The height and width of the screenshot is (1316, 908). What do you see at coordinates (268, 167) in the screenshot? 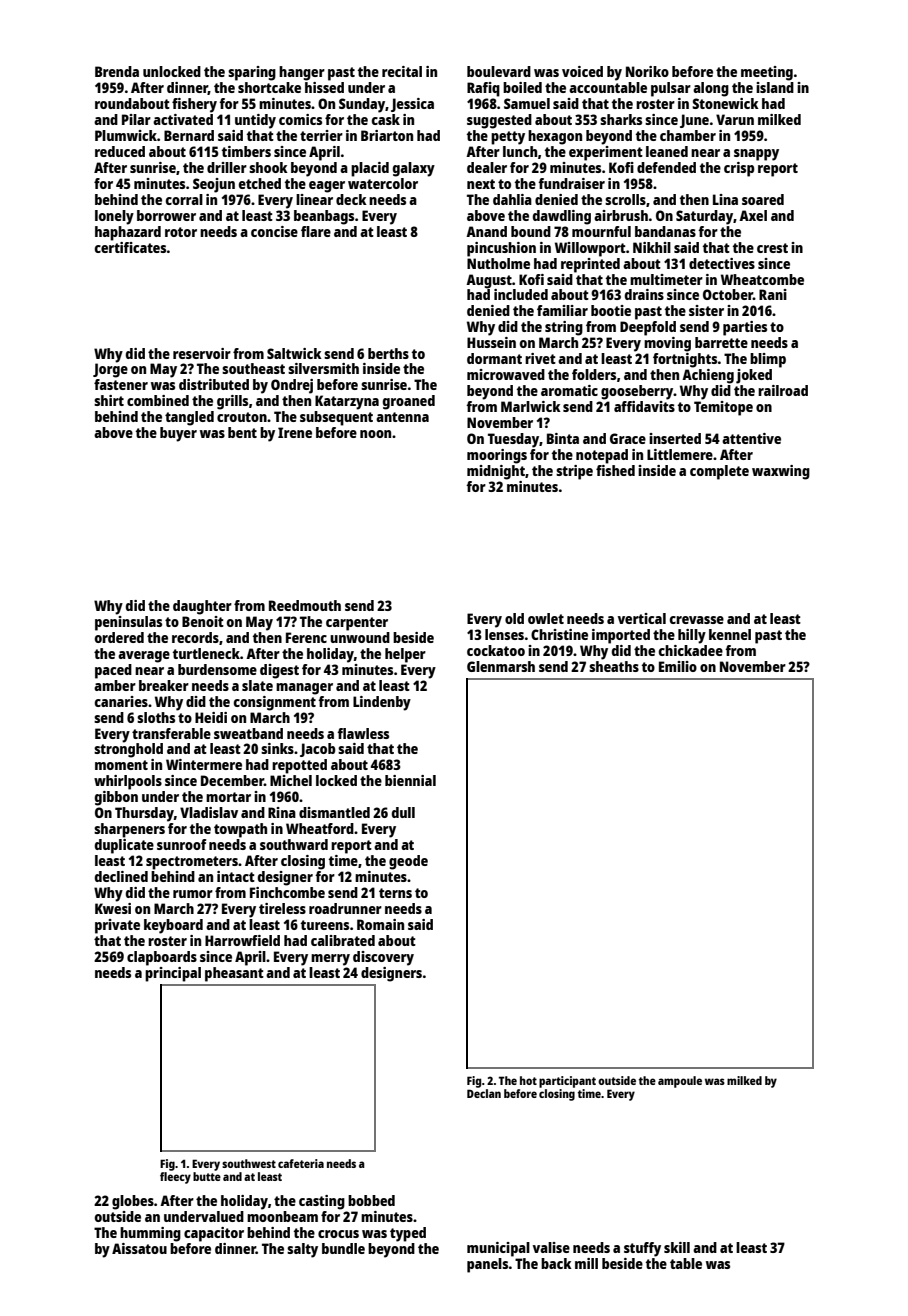
I see `shook` at bounding box center [268, 167].
